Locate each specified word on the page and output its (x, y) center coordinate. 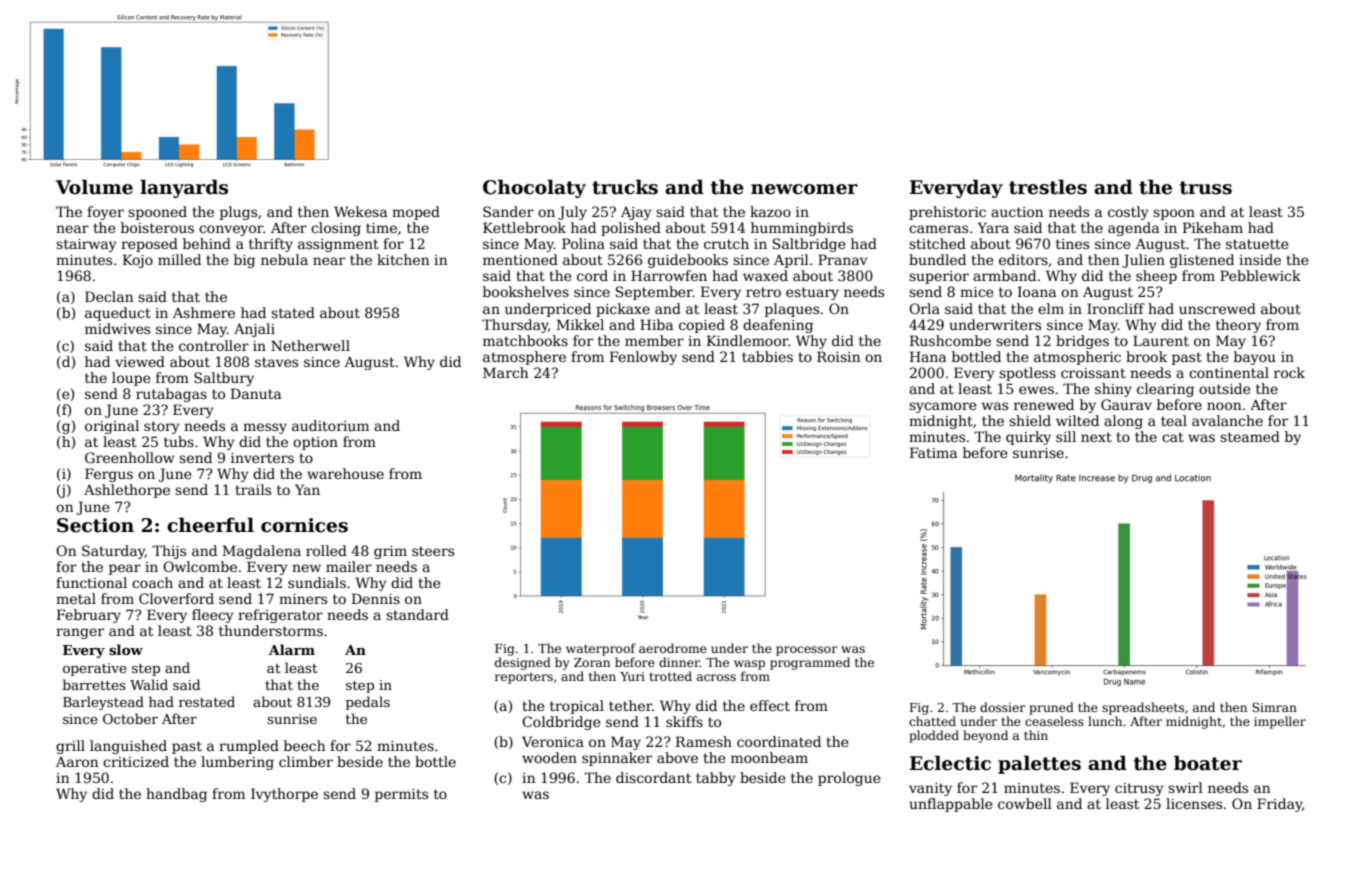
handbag (176, 795)
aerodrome (673, 648)
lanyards (184, 188)
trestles (1048, 187)
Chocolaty (534, 188)
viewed (140, 361)
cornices (304, 525)
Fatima (933, 452)
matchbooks (525, 340)
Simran (1274, 707)
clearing (1165, 390)
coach (152, 582)
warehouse (345, 473)
